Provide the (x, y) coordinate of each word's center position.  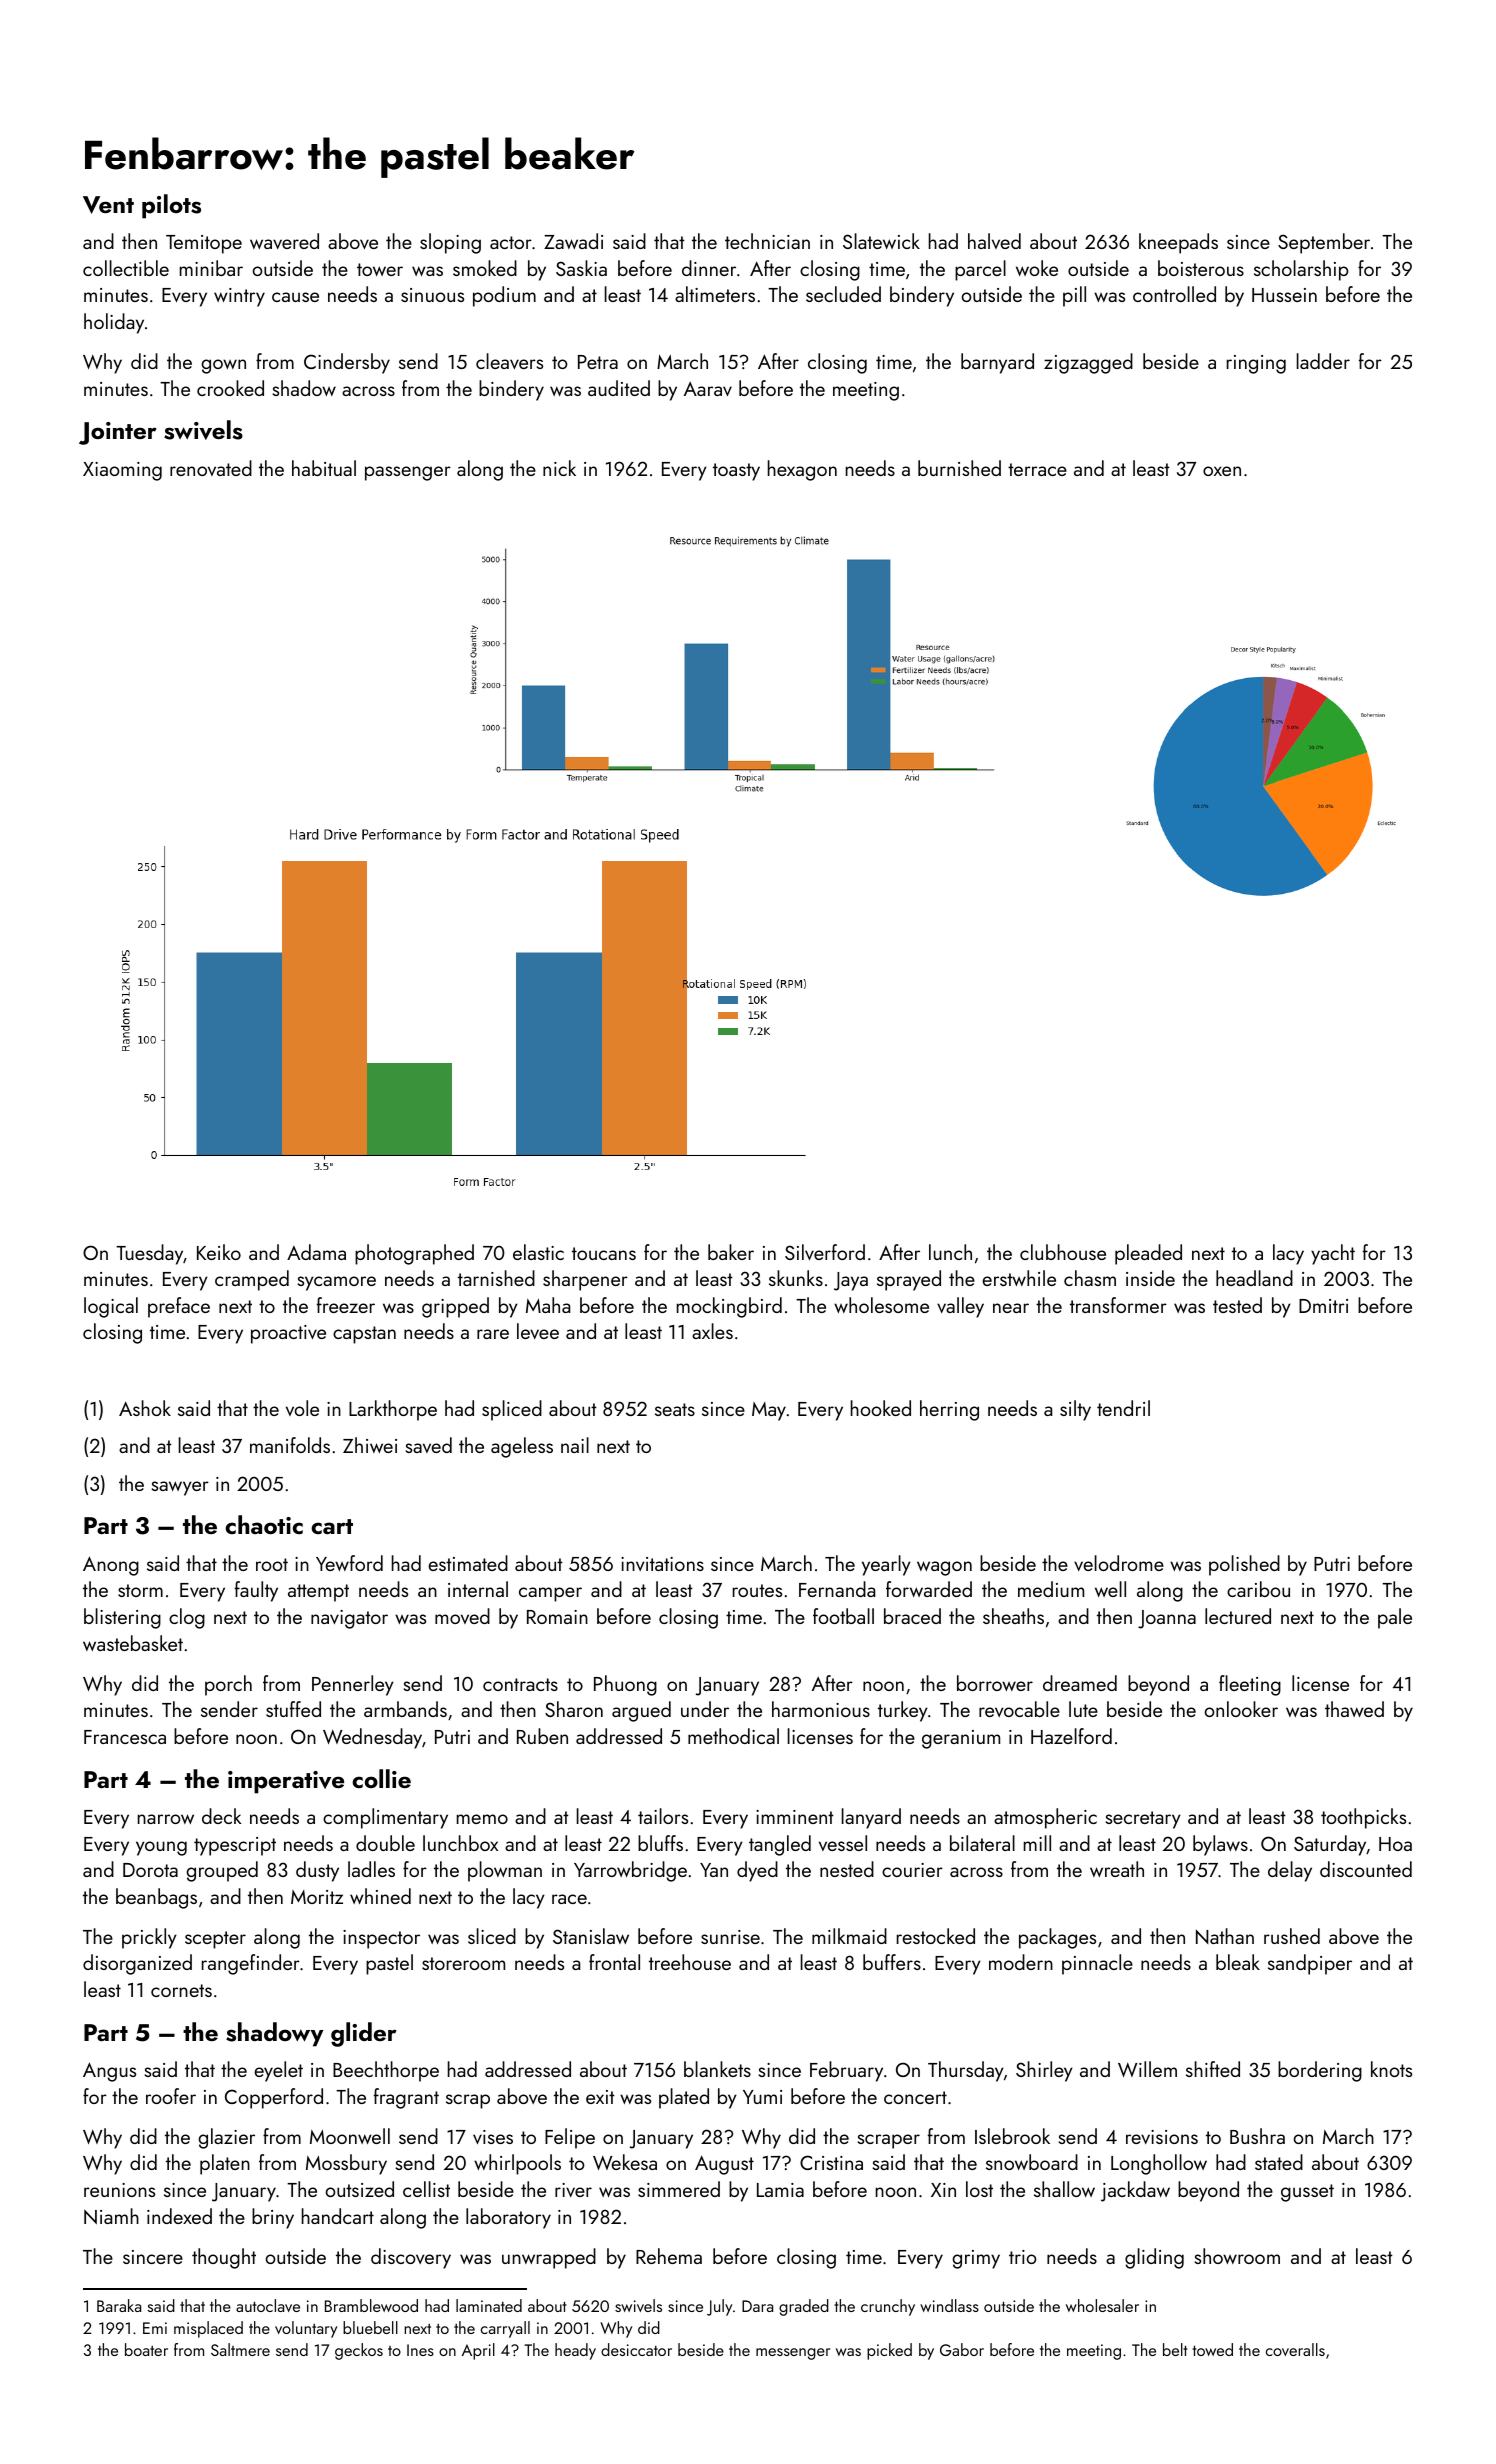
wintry (239, 297)
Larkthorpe (393, 1410)
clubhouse (1063, 1252)
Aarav (708, 388)
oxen (1222, 471)
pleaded (1148, 1254)
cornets (181, 1990)
